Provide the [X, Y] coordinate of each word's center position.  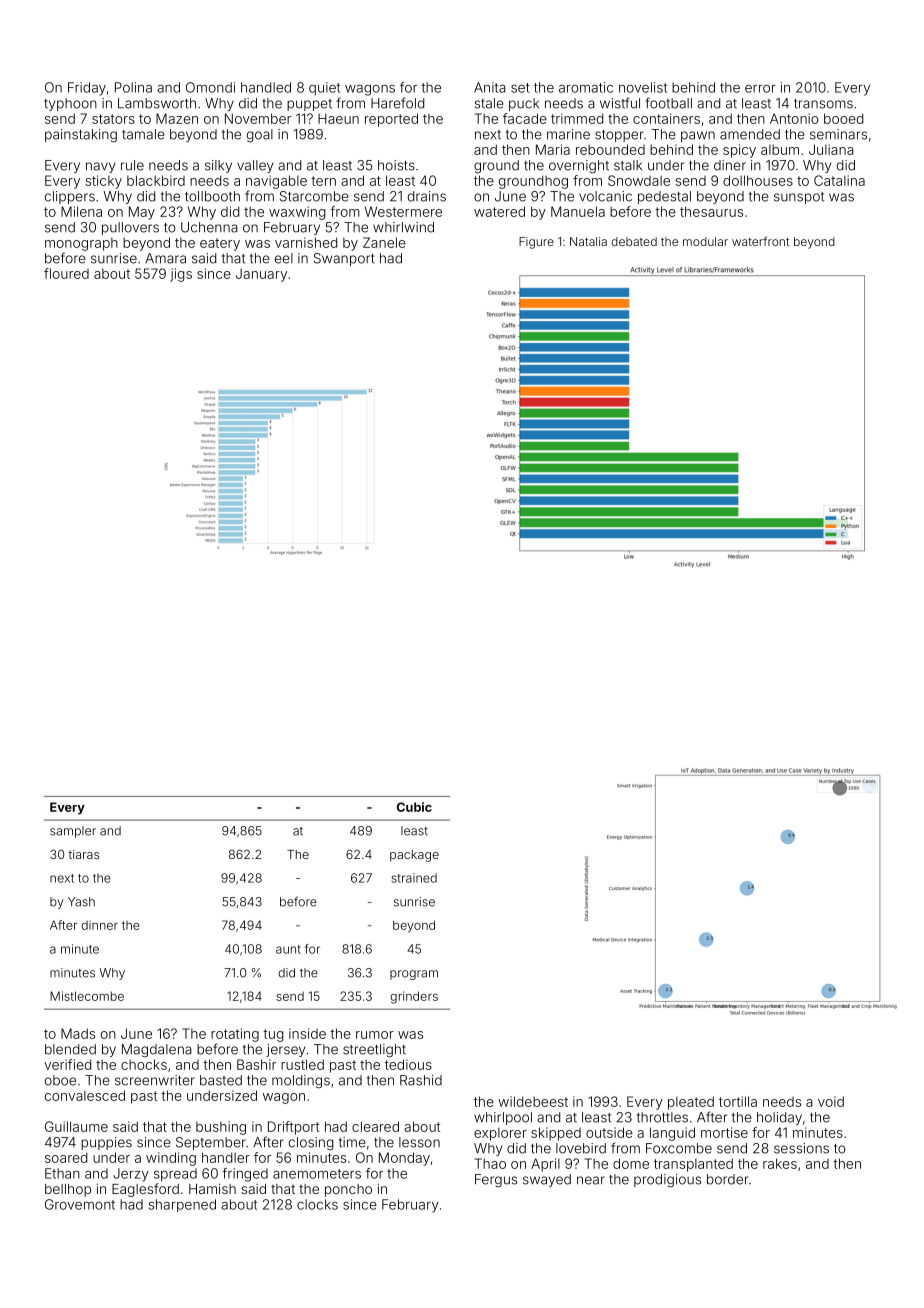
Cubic [414, 807]
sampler [73, 832]
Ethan [62, 1173]
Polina [133, 87]
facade [525, 118]
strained [414, 878]
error [760, 89]
